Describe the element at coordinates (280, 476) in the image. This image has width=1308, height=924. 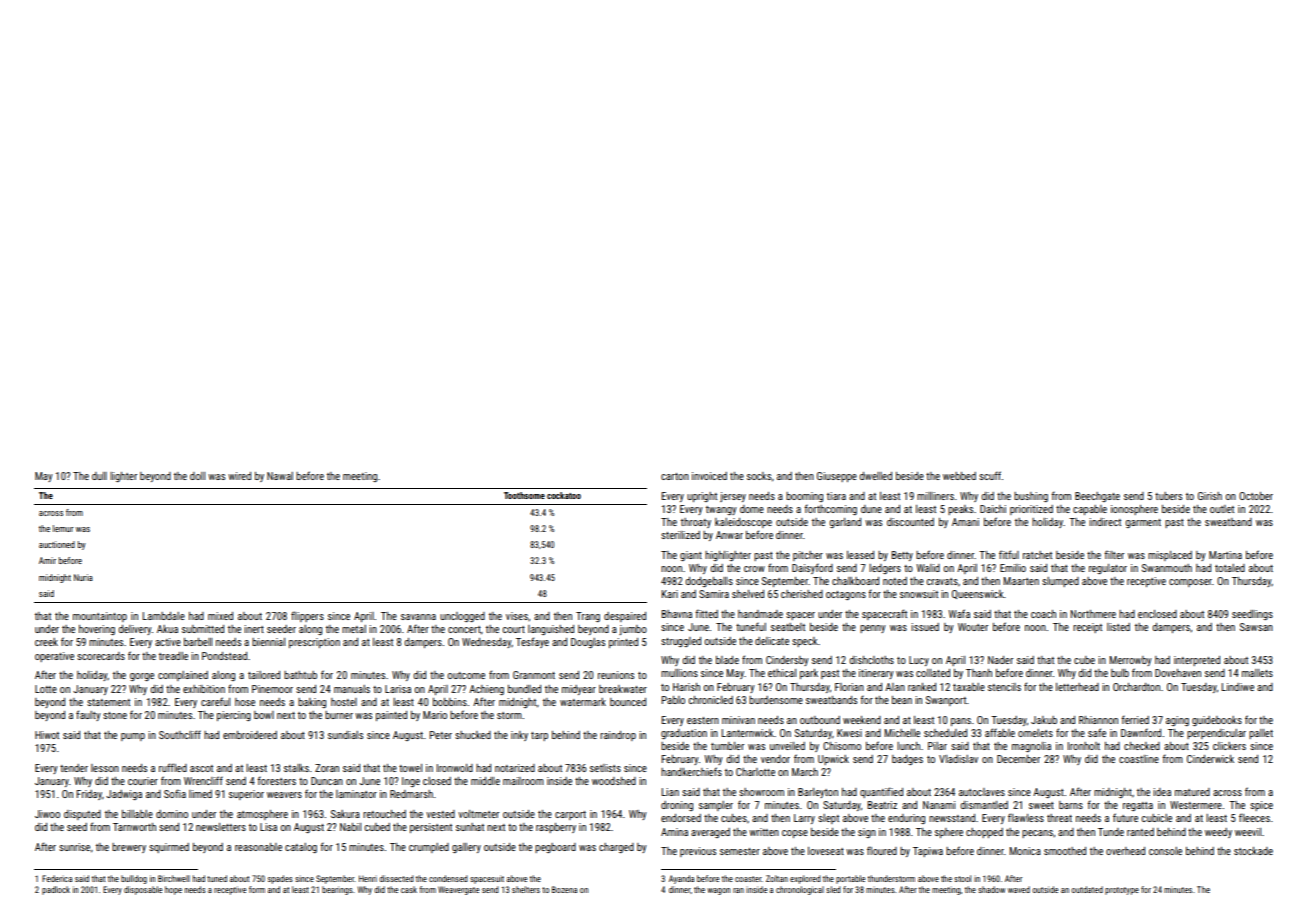
I see `Nawal` at that location.
